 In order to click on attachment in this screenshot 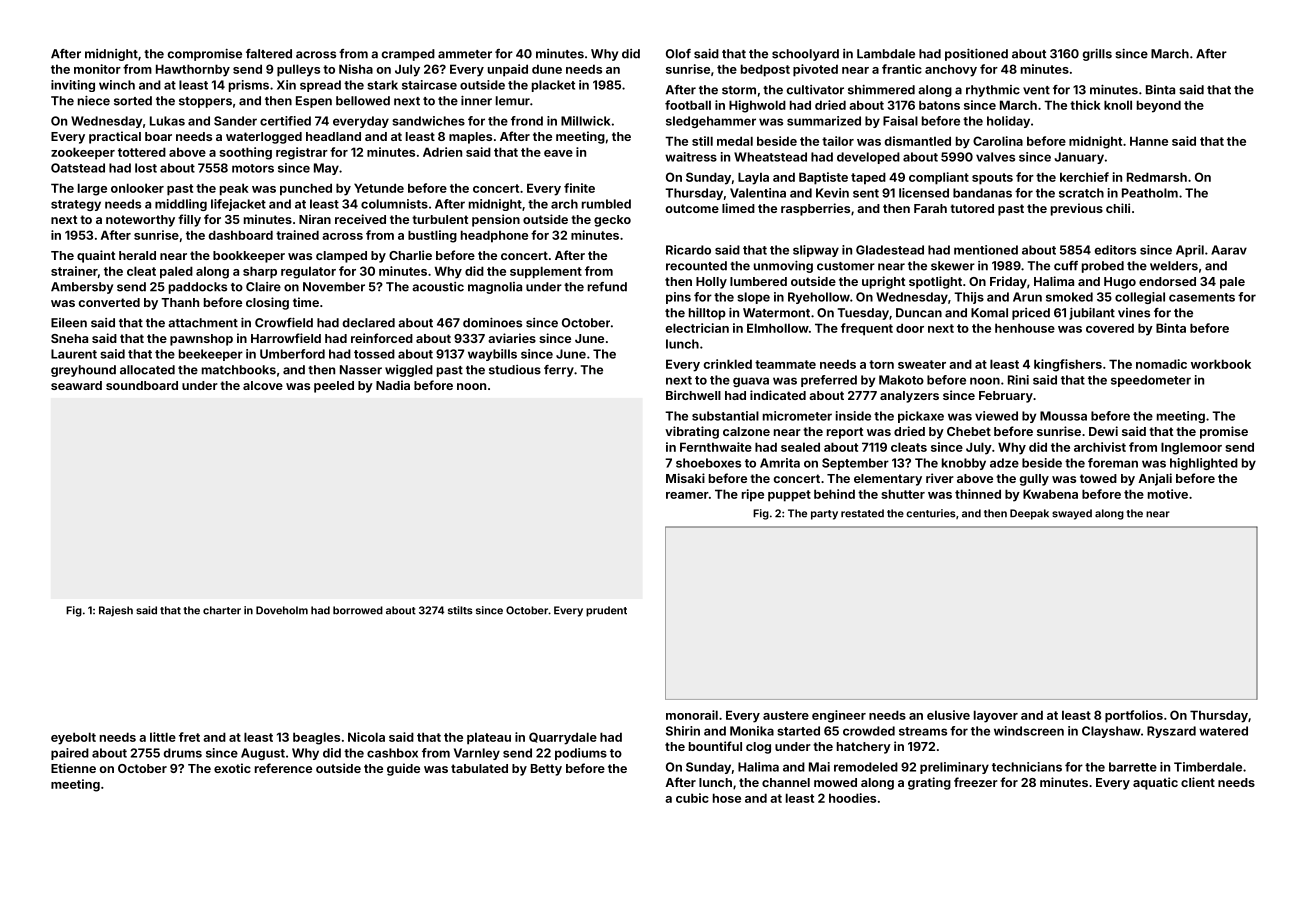, I will do `click(203, 323)`.
